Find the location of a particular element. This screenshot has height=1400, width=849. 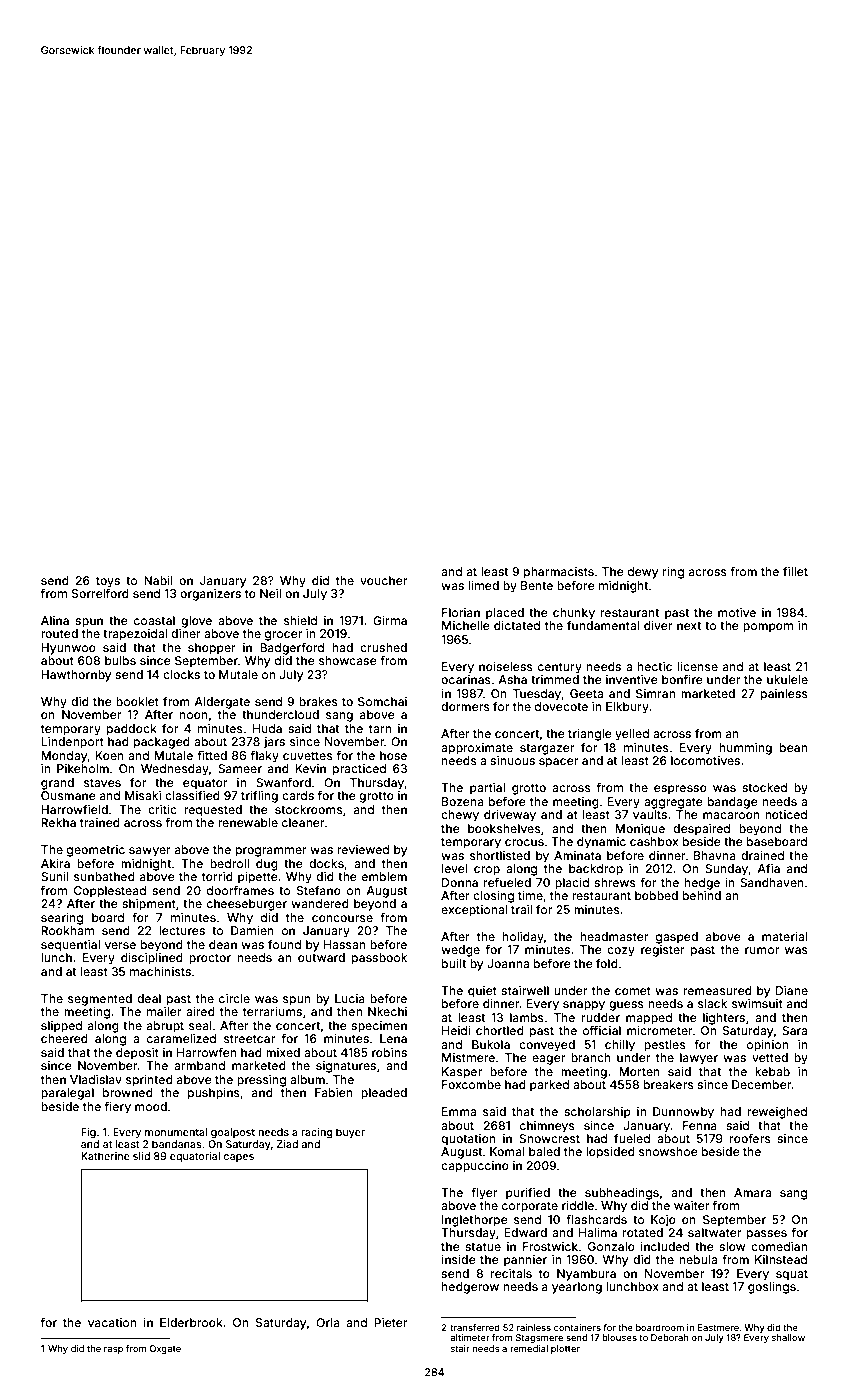

partial is located at coordinates (487, 789).
